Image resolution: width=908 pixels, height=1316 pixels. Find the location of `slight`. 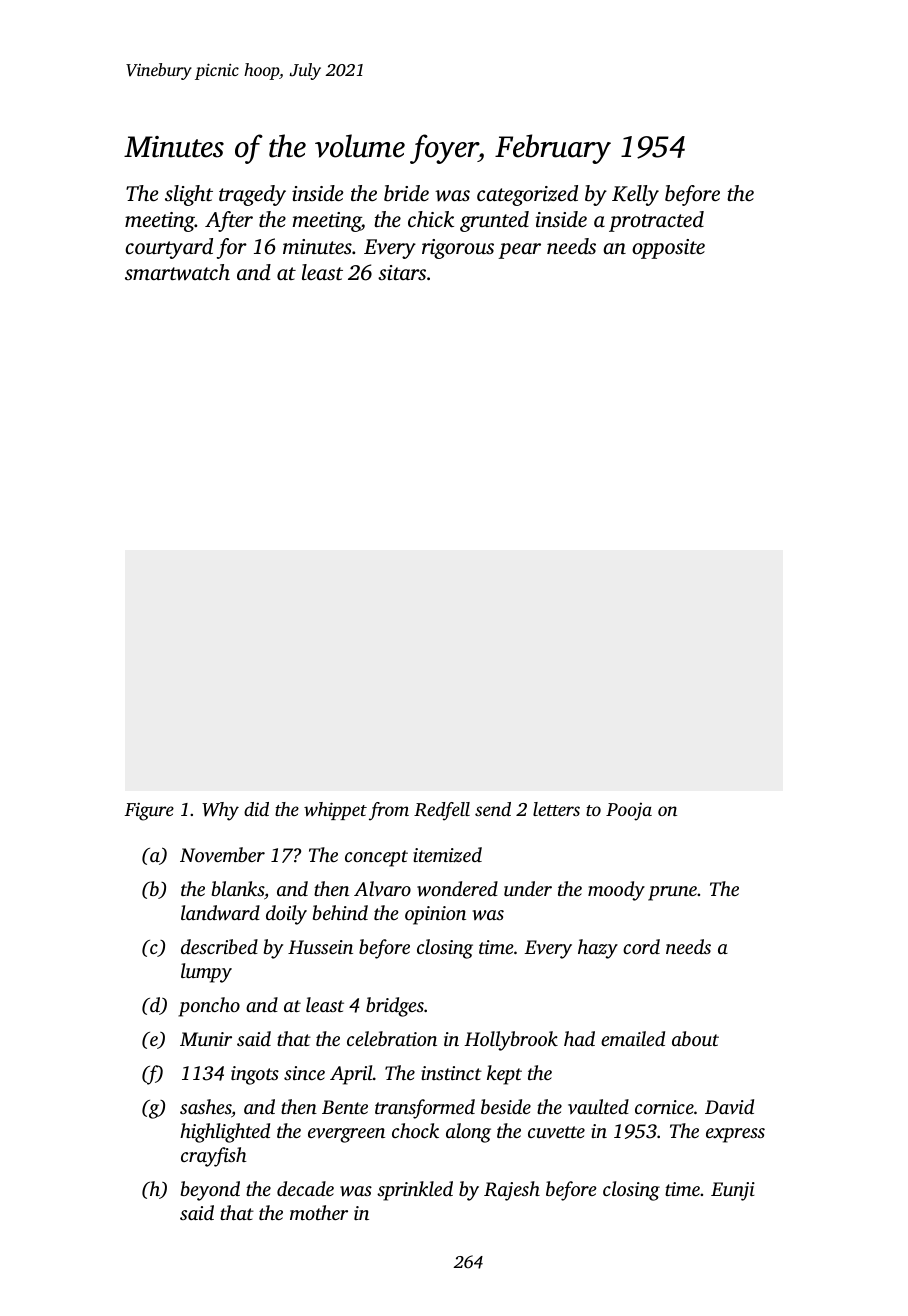

slight is located at coordinates (189, 195).
